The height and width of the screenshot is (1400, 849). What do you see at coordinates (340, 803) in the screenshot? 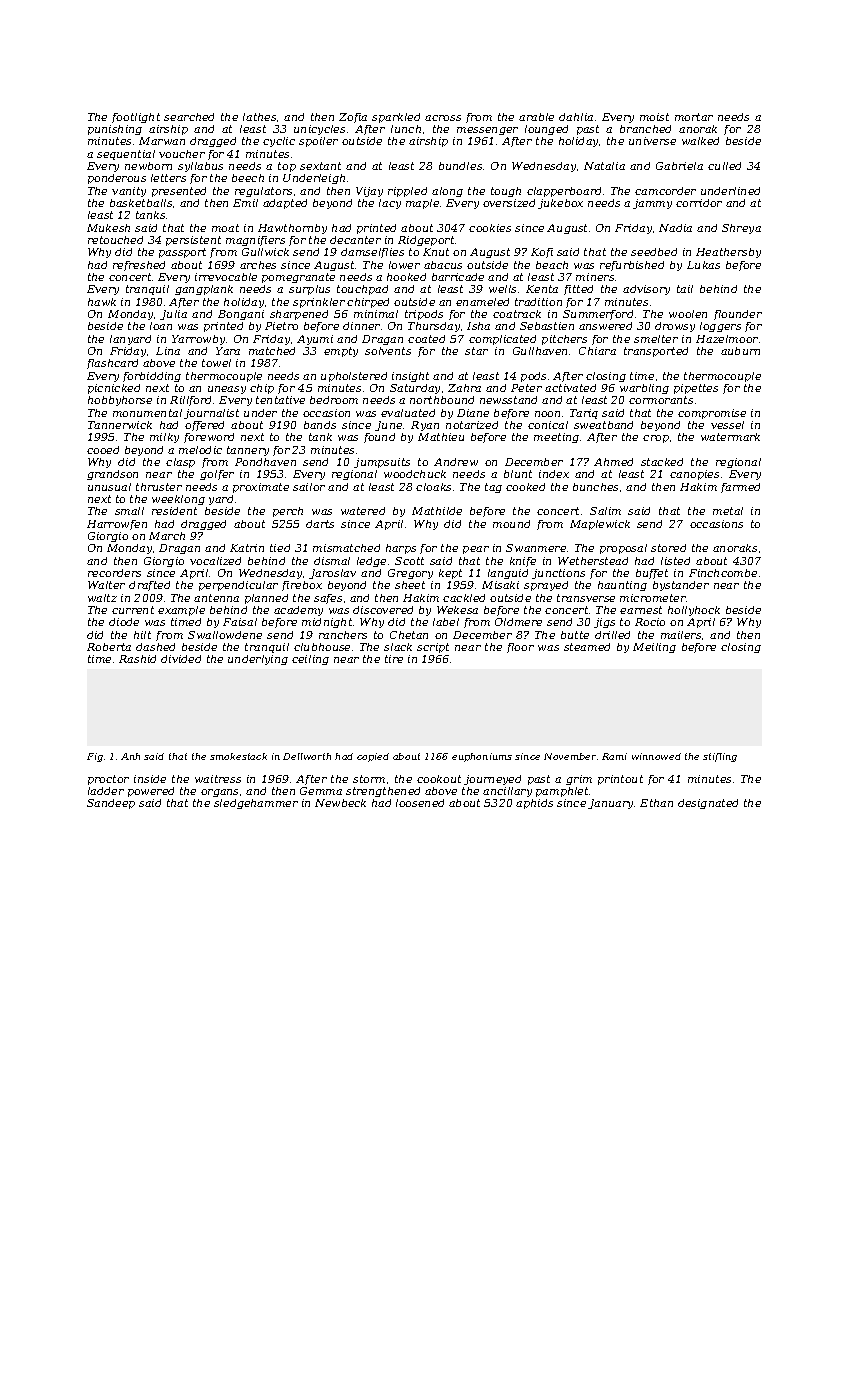
I see `Newbeck` at bounding box center [340, 803].
